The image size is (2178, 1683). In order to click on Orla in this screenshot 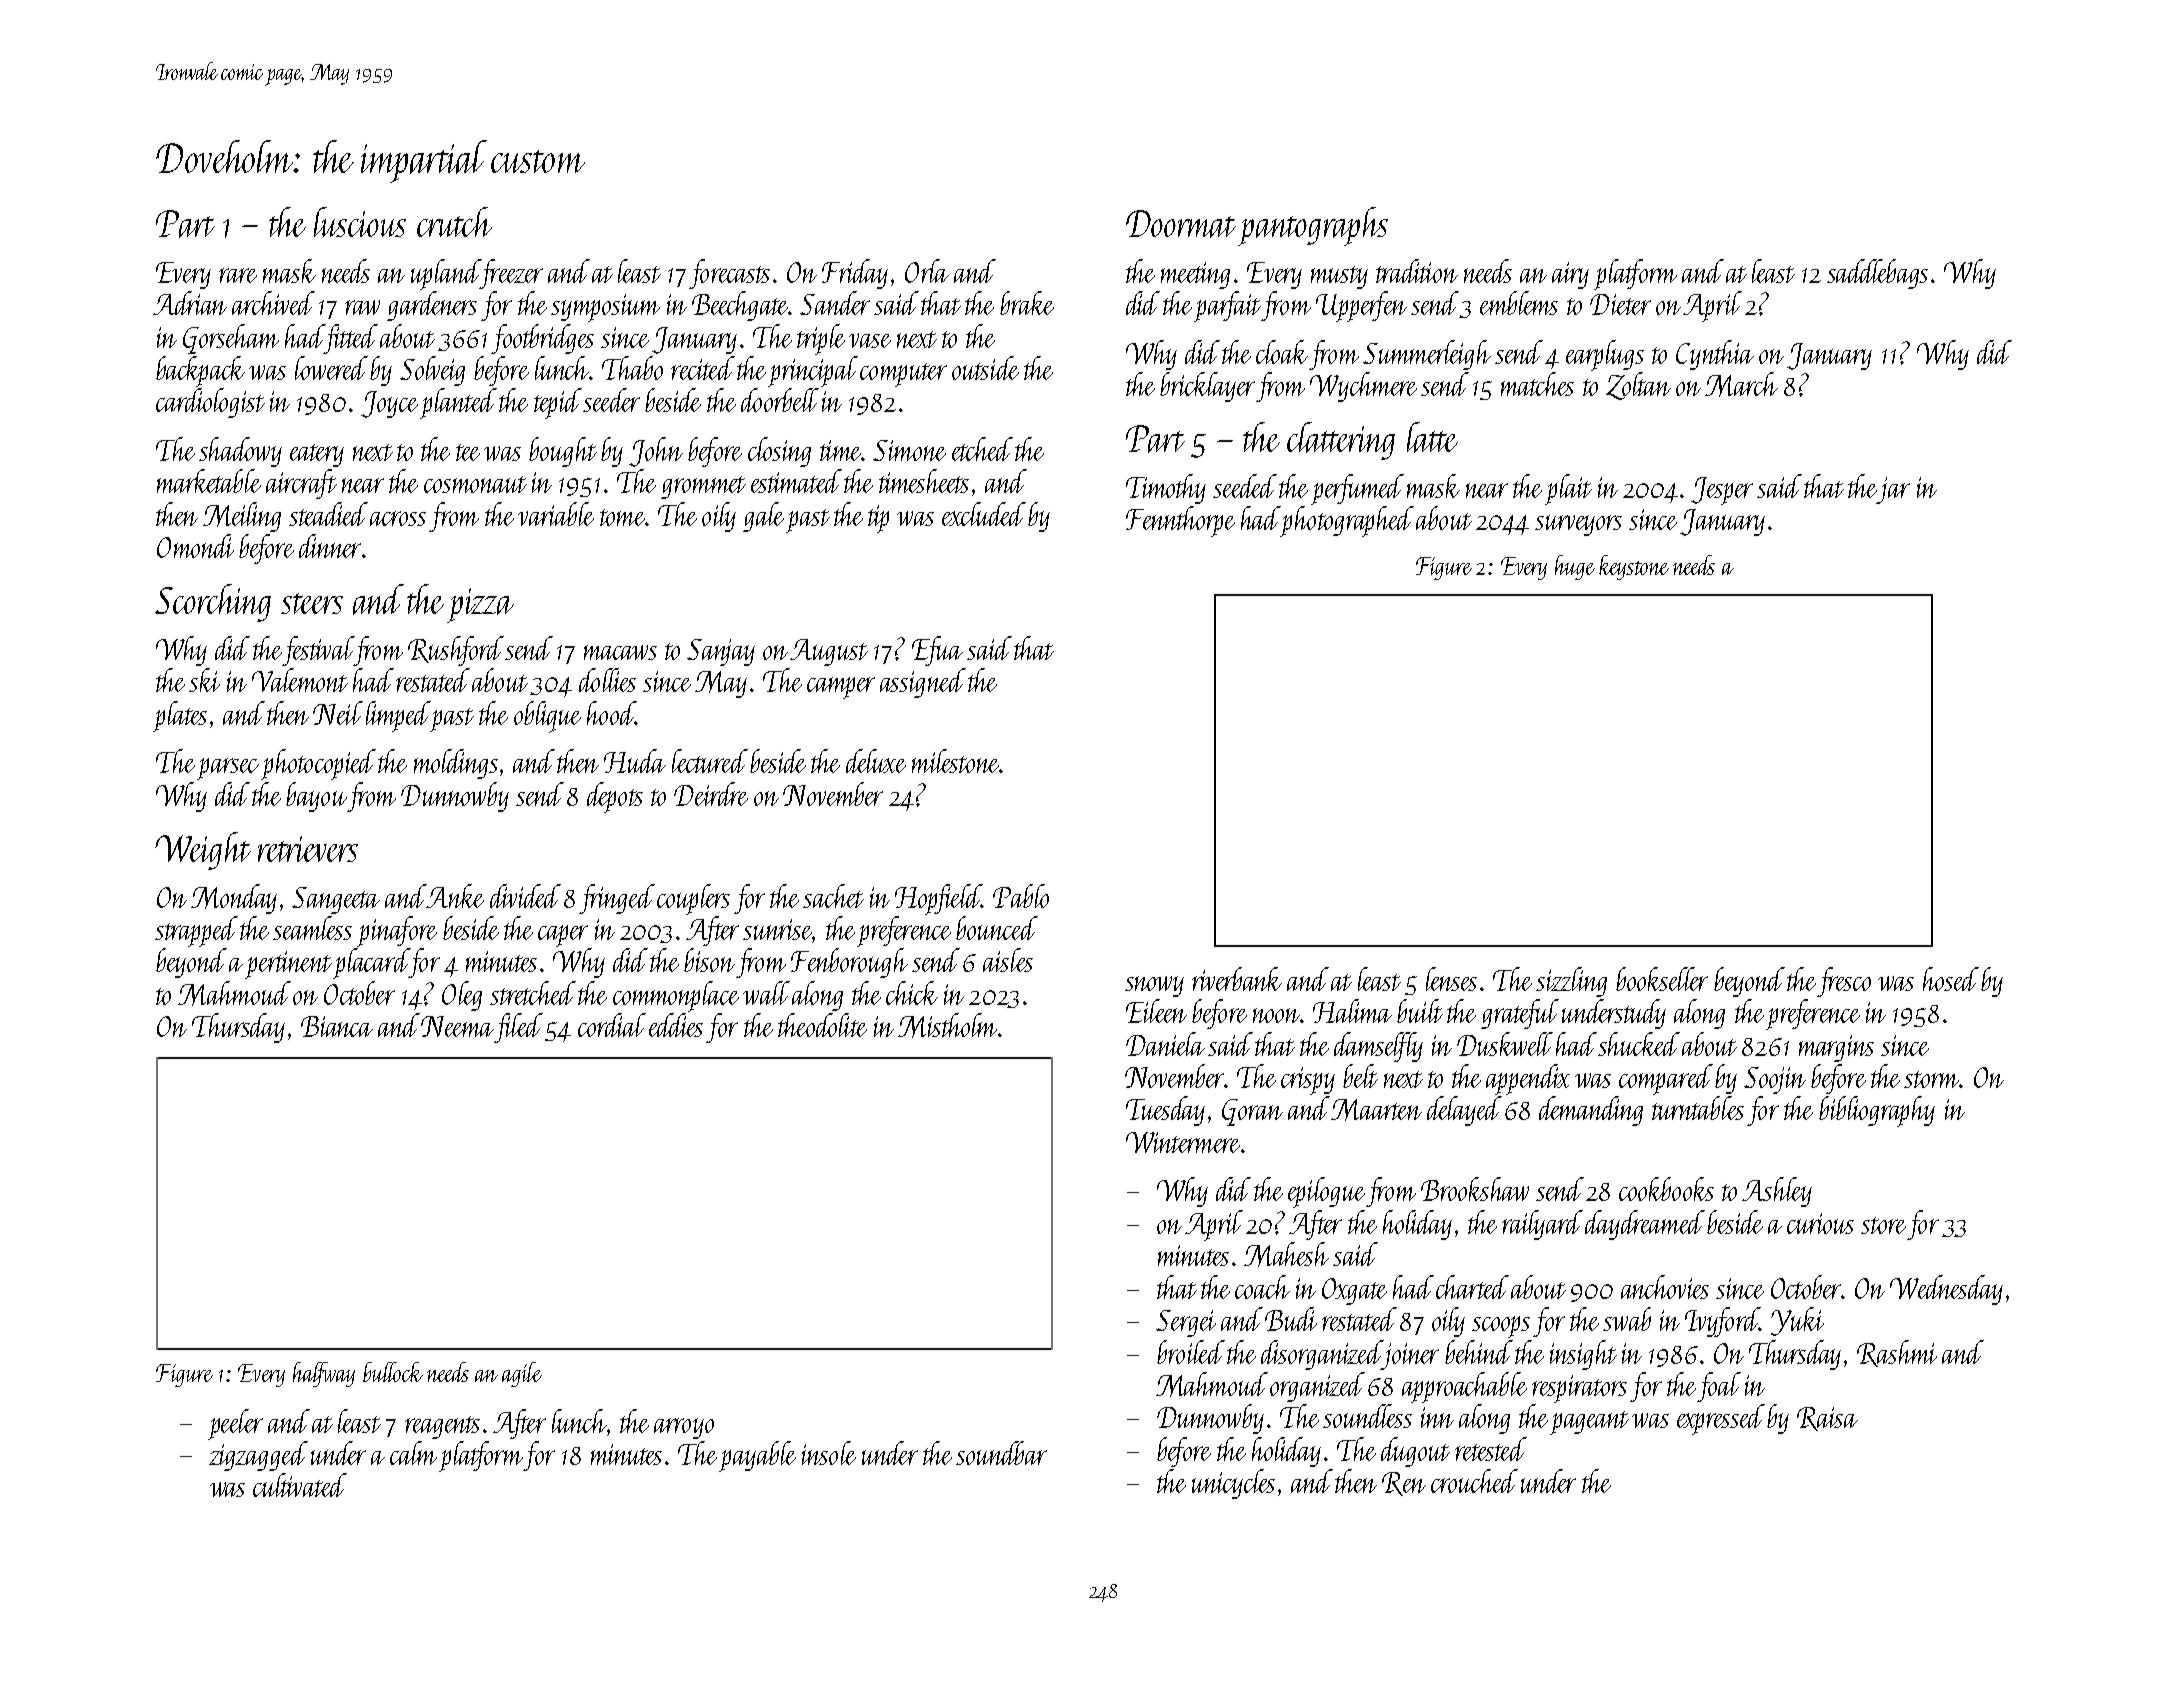, I will do `click(927, 271)`.
